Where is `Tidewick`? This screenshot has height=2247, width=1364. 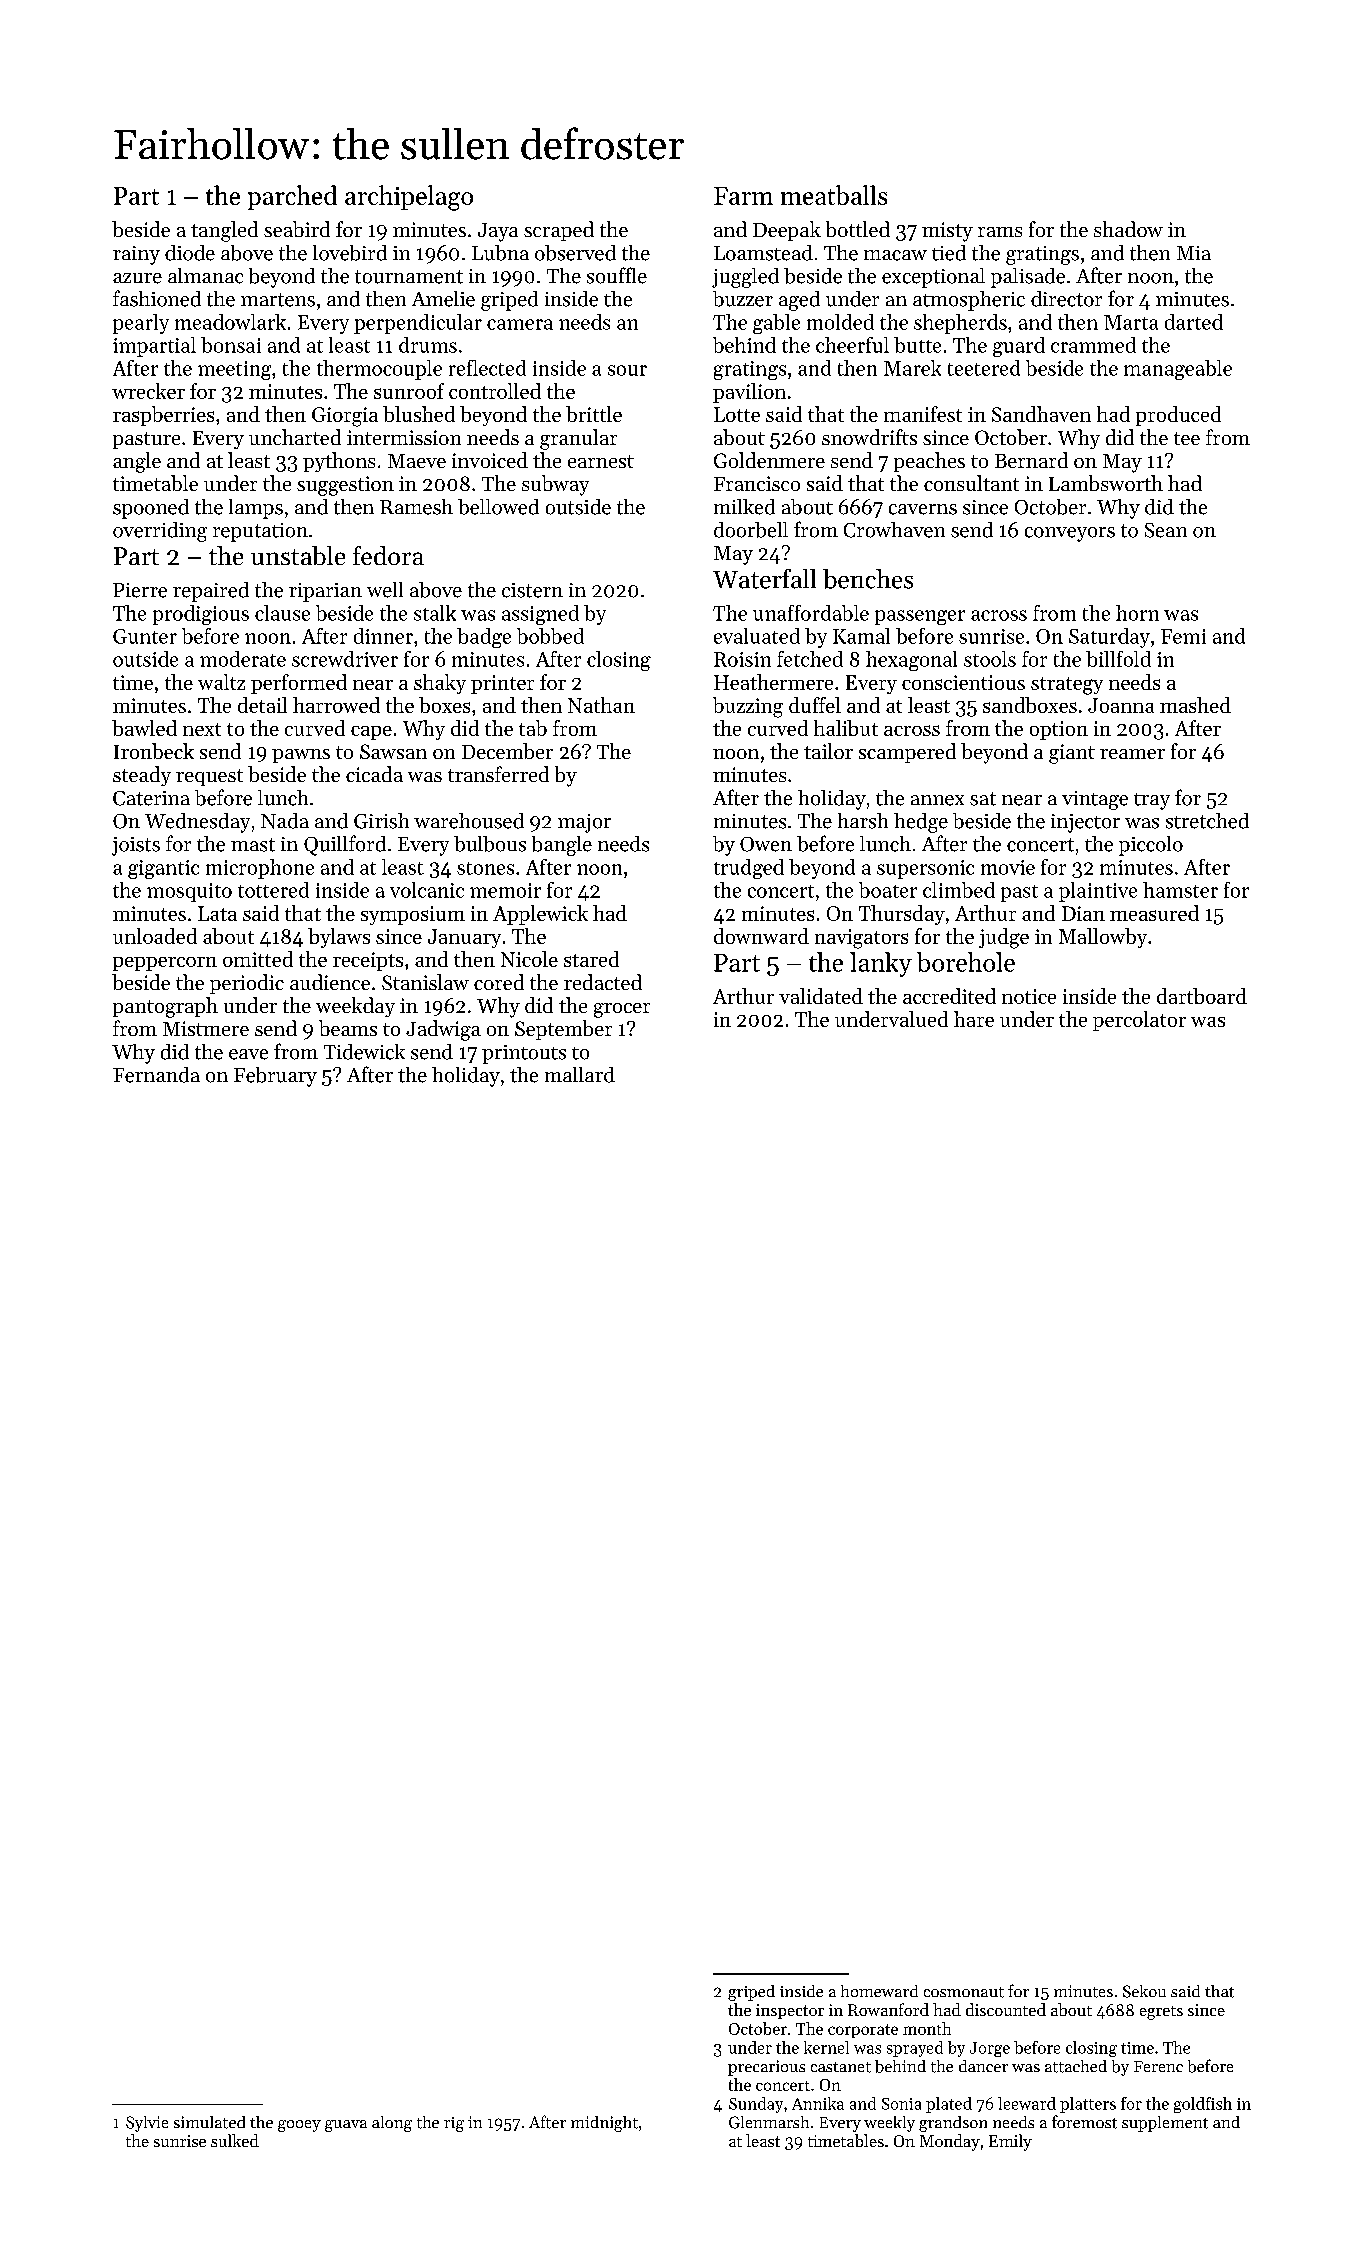 Tidewick is located at coordinates (364, 1052).
